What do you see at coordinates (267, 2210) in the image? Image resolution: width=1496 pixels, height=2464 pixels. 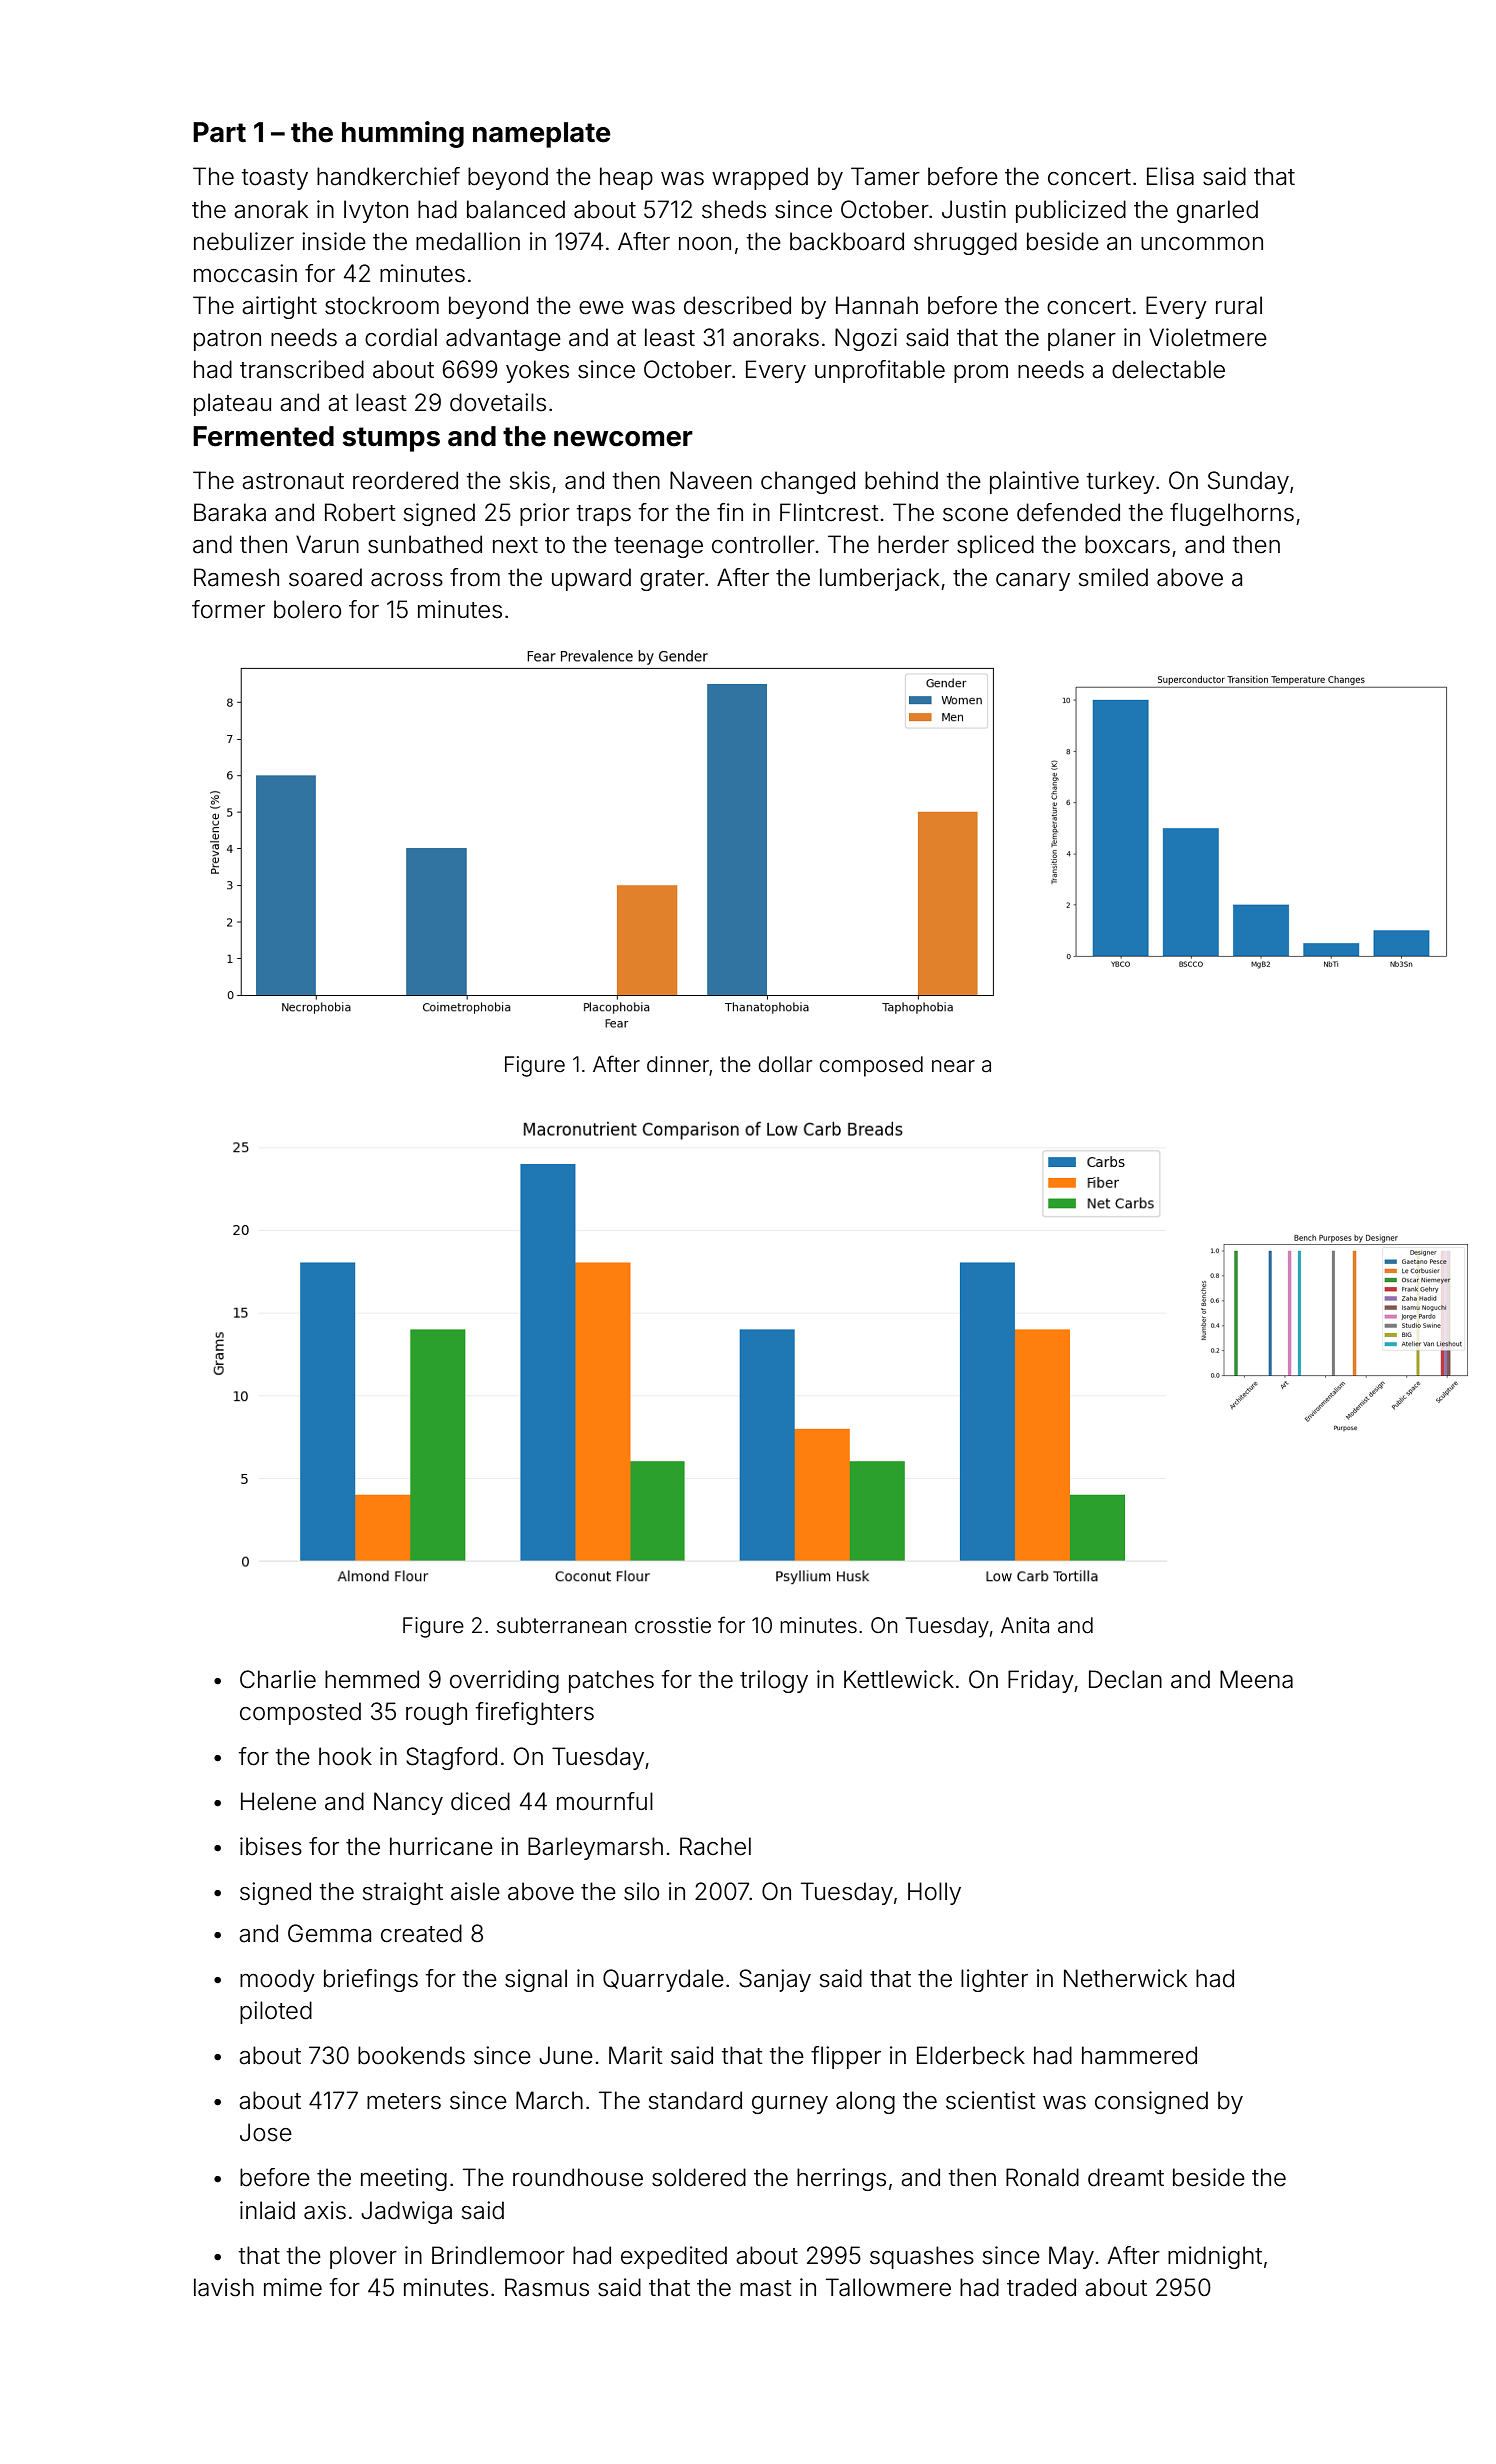 I see `inlaid` at bounding box center [267, 2210].
